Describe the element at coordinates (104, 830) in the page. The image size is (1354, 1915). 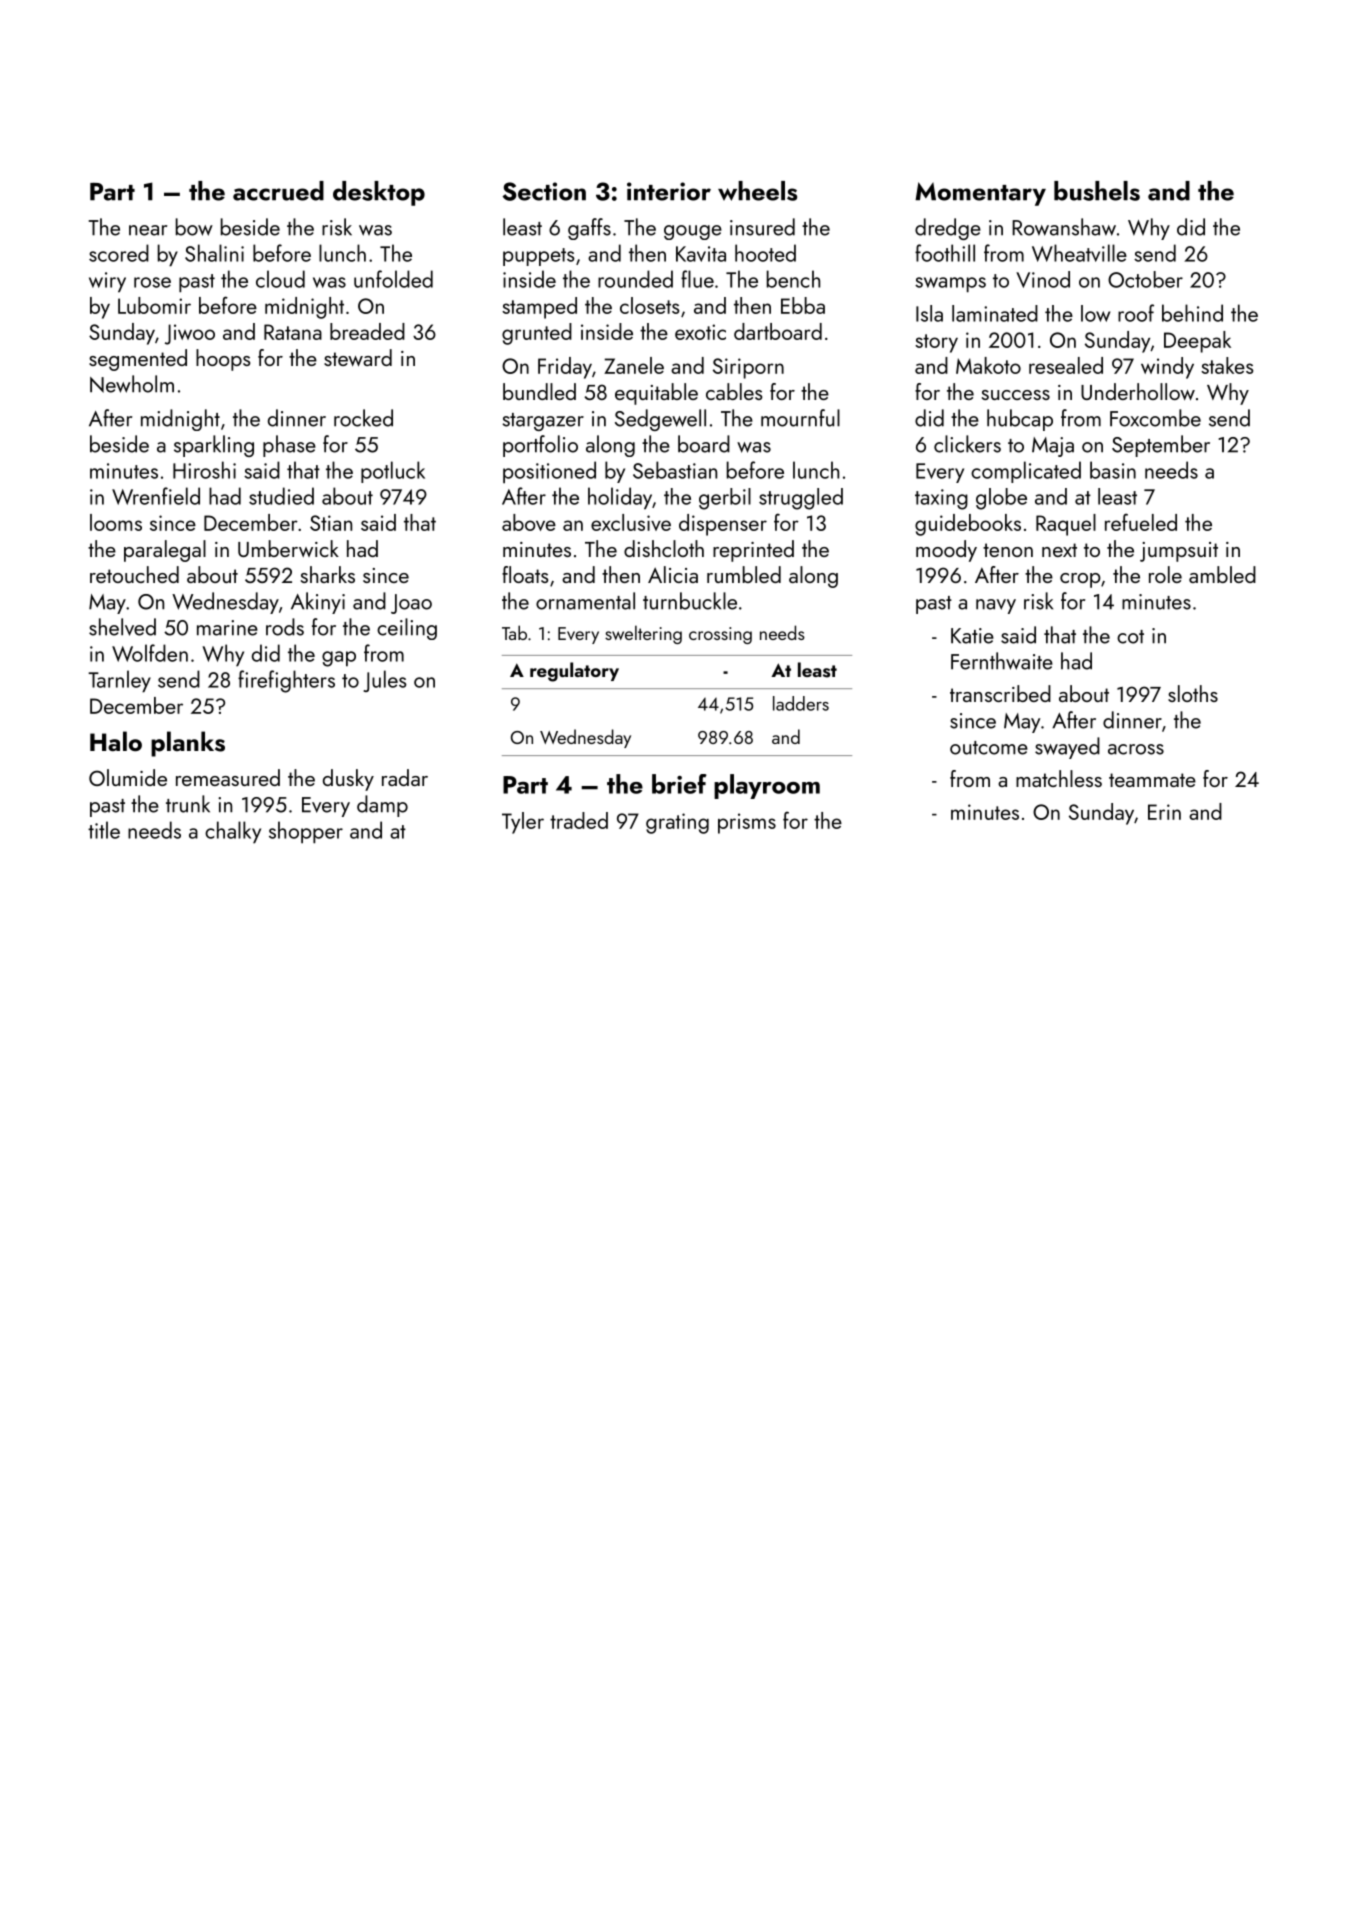
I see `title` at that location.
